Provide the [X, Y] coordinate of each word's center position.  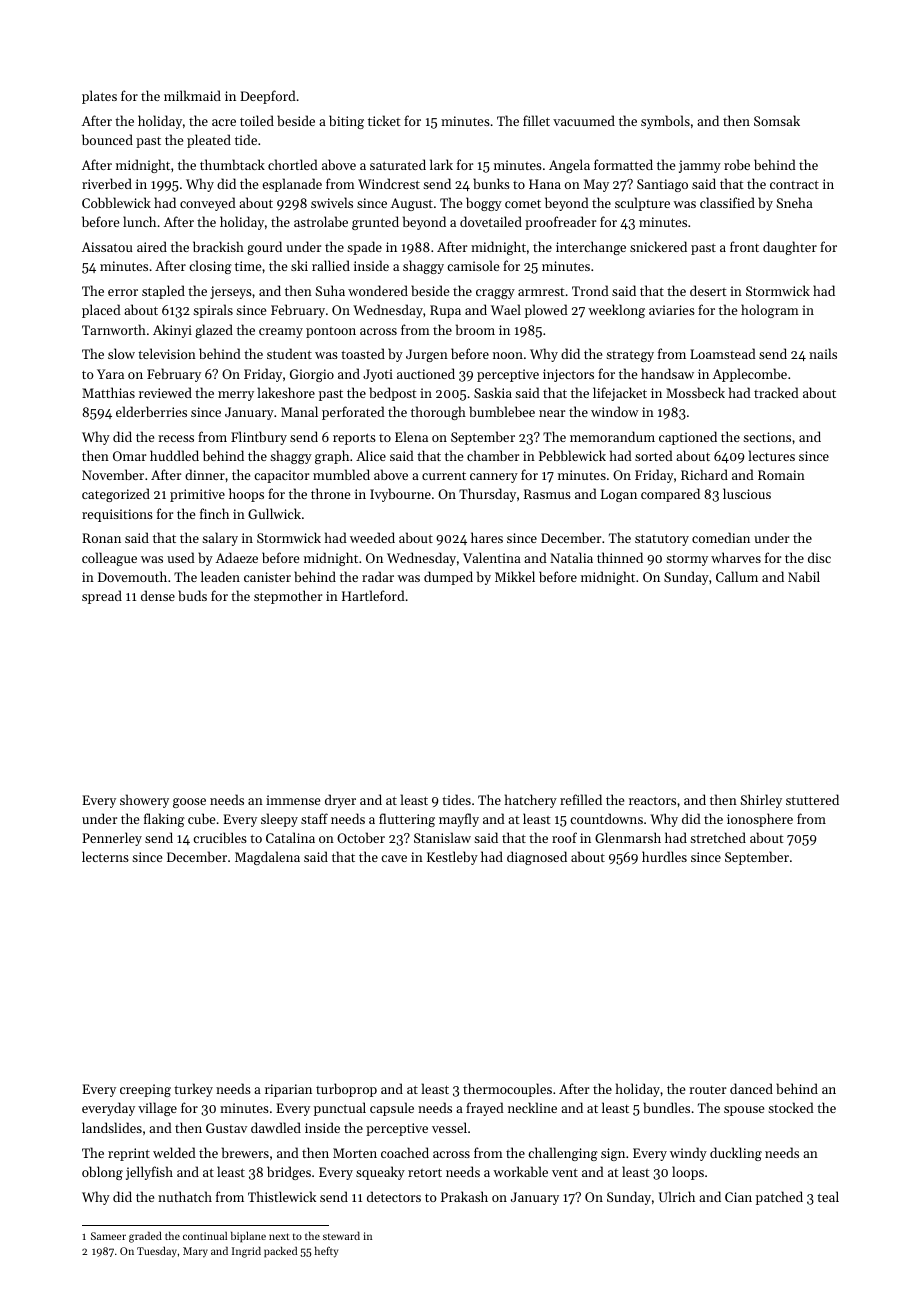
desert [708, 290]
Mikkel [515, 576]
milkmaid [192, 95]
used [181, 557]
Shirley [761, 801]
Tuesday [157, 1252]
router [707, 1090]
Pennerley [112, 839]
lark [441, 164]
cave [394, 858]
